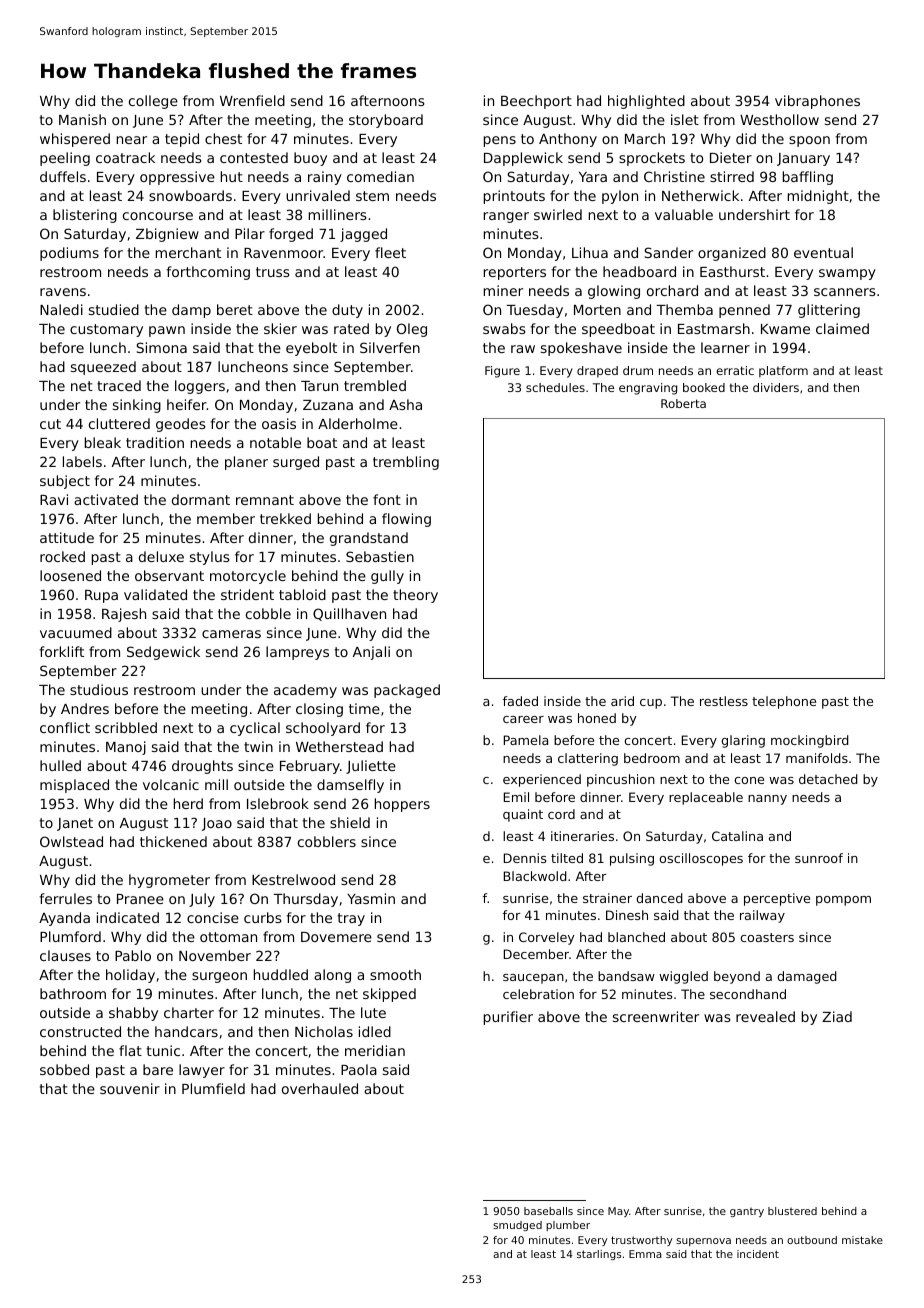 The height and width of the screenshot is (1308, 924). Describe the element at coordinates (293, 879) in the screenshot. I see `Kestrelwood` at that location.
